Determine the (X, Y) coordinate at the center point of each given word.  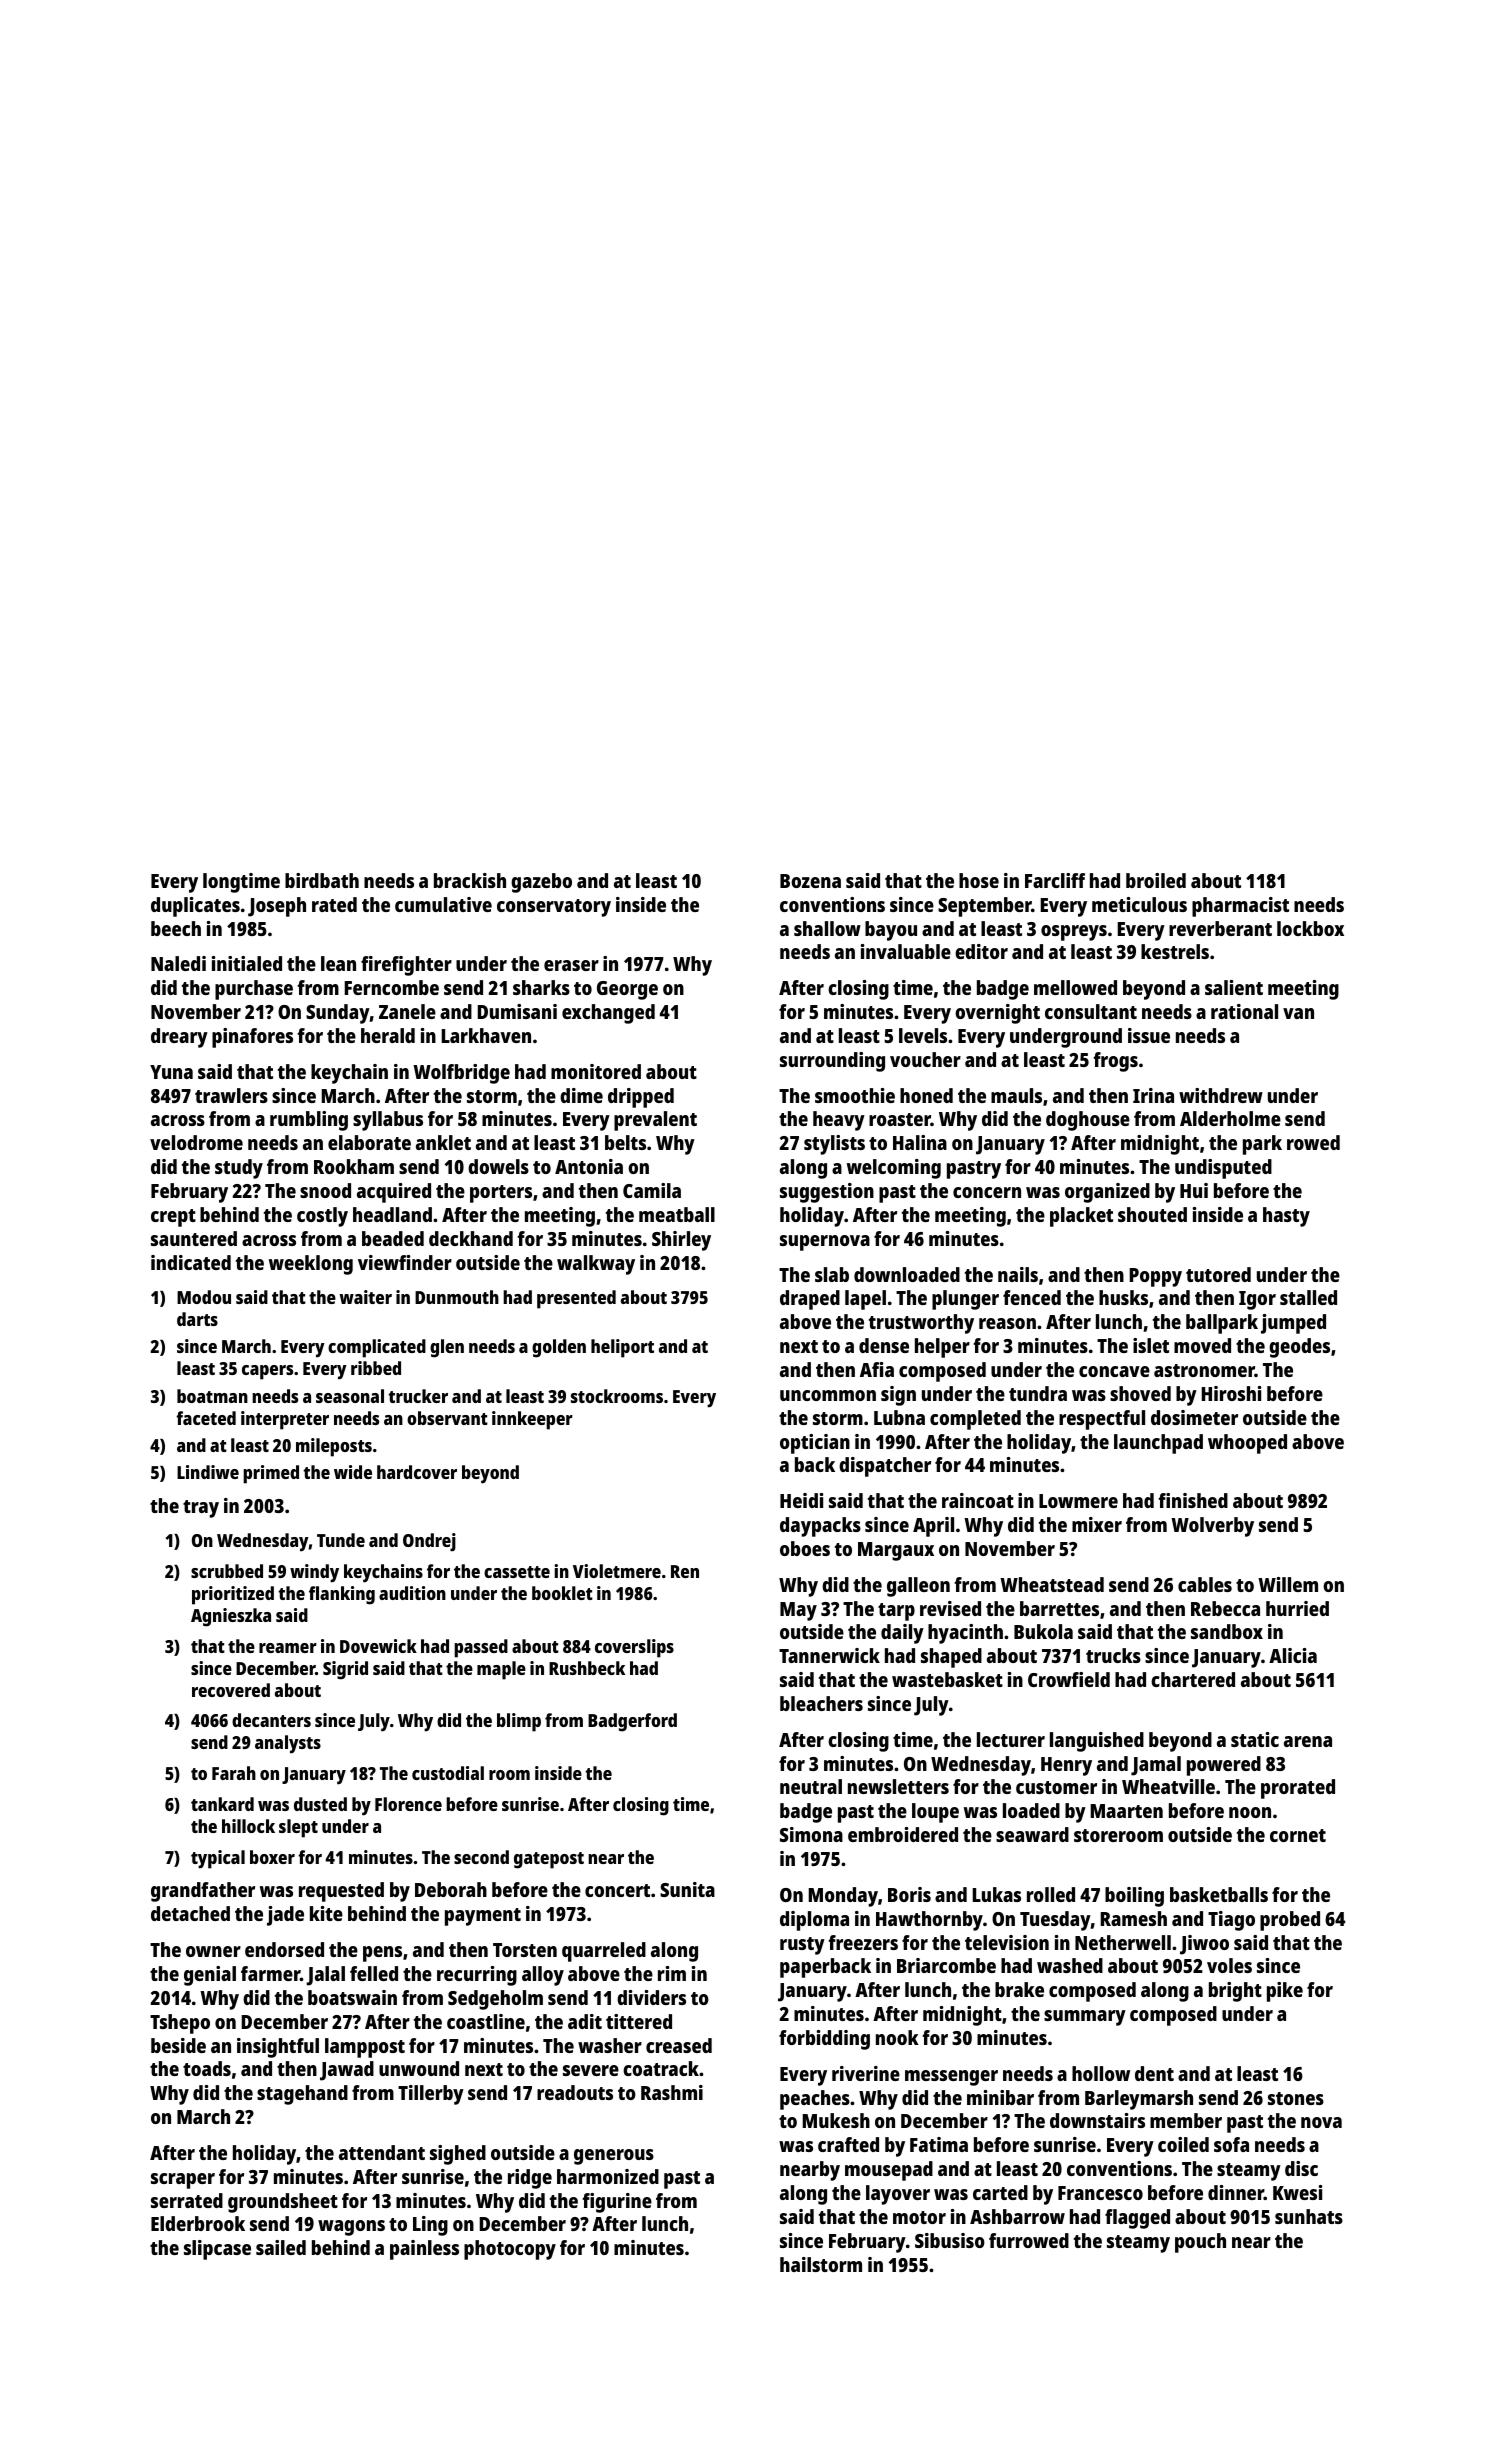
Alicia (1293, 1655)
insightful (278, 2048)
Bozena (810, 881)
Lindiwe (208, 1472)
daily (902, 1634)
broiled (1156, 880)
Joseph (277, 907)
